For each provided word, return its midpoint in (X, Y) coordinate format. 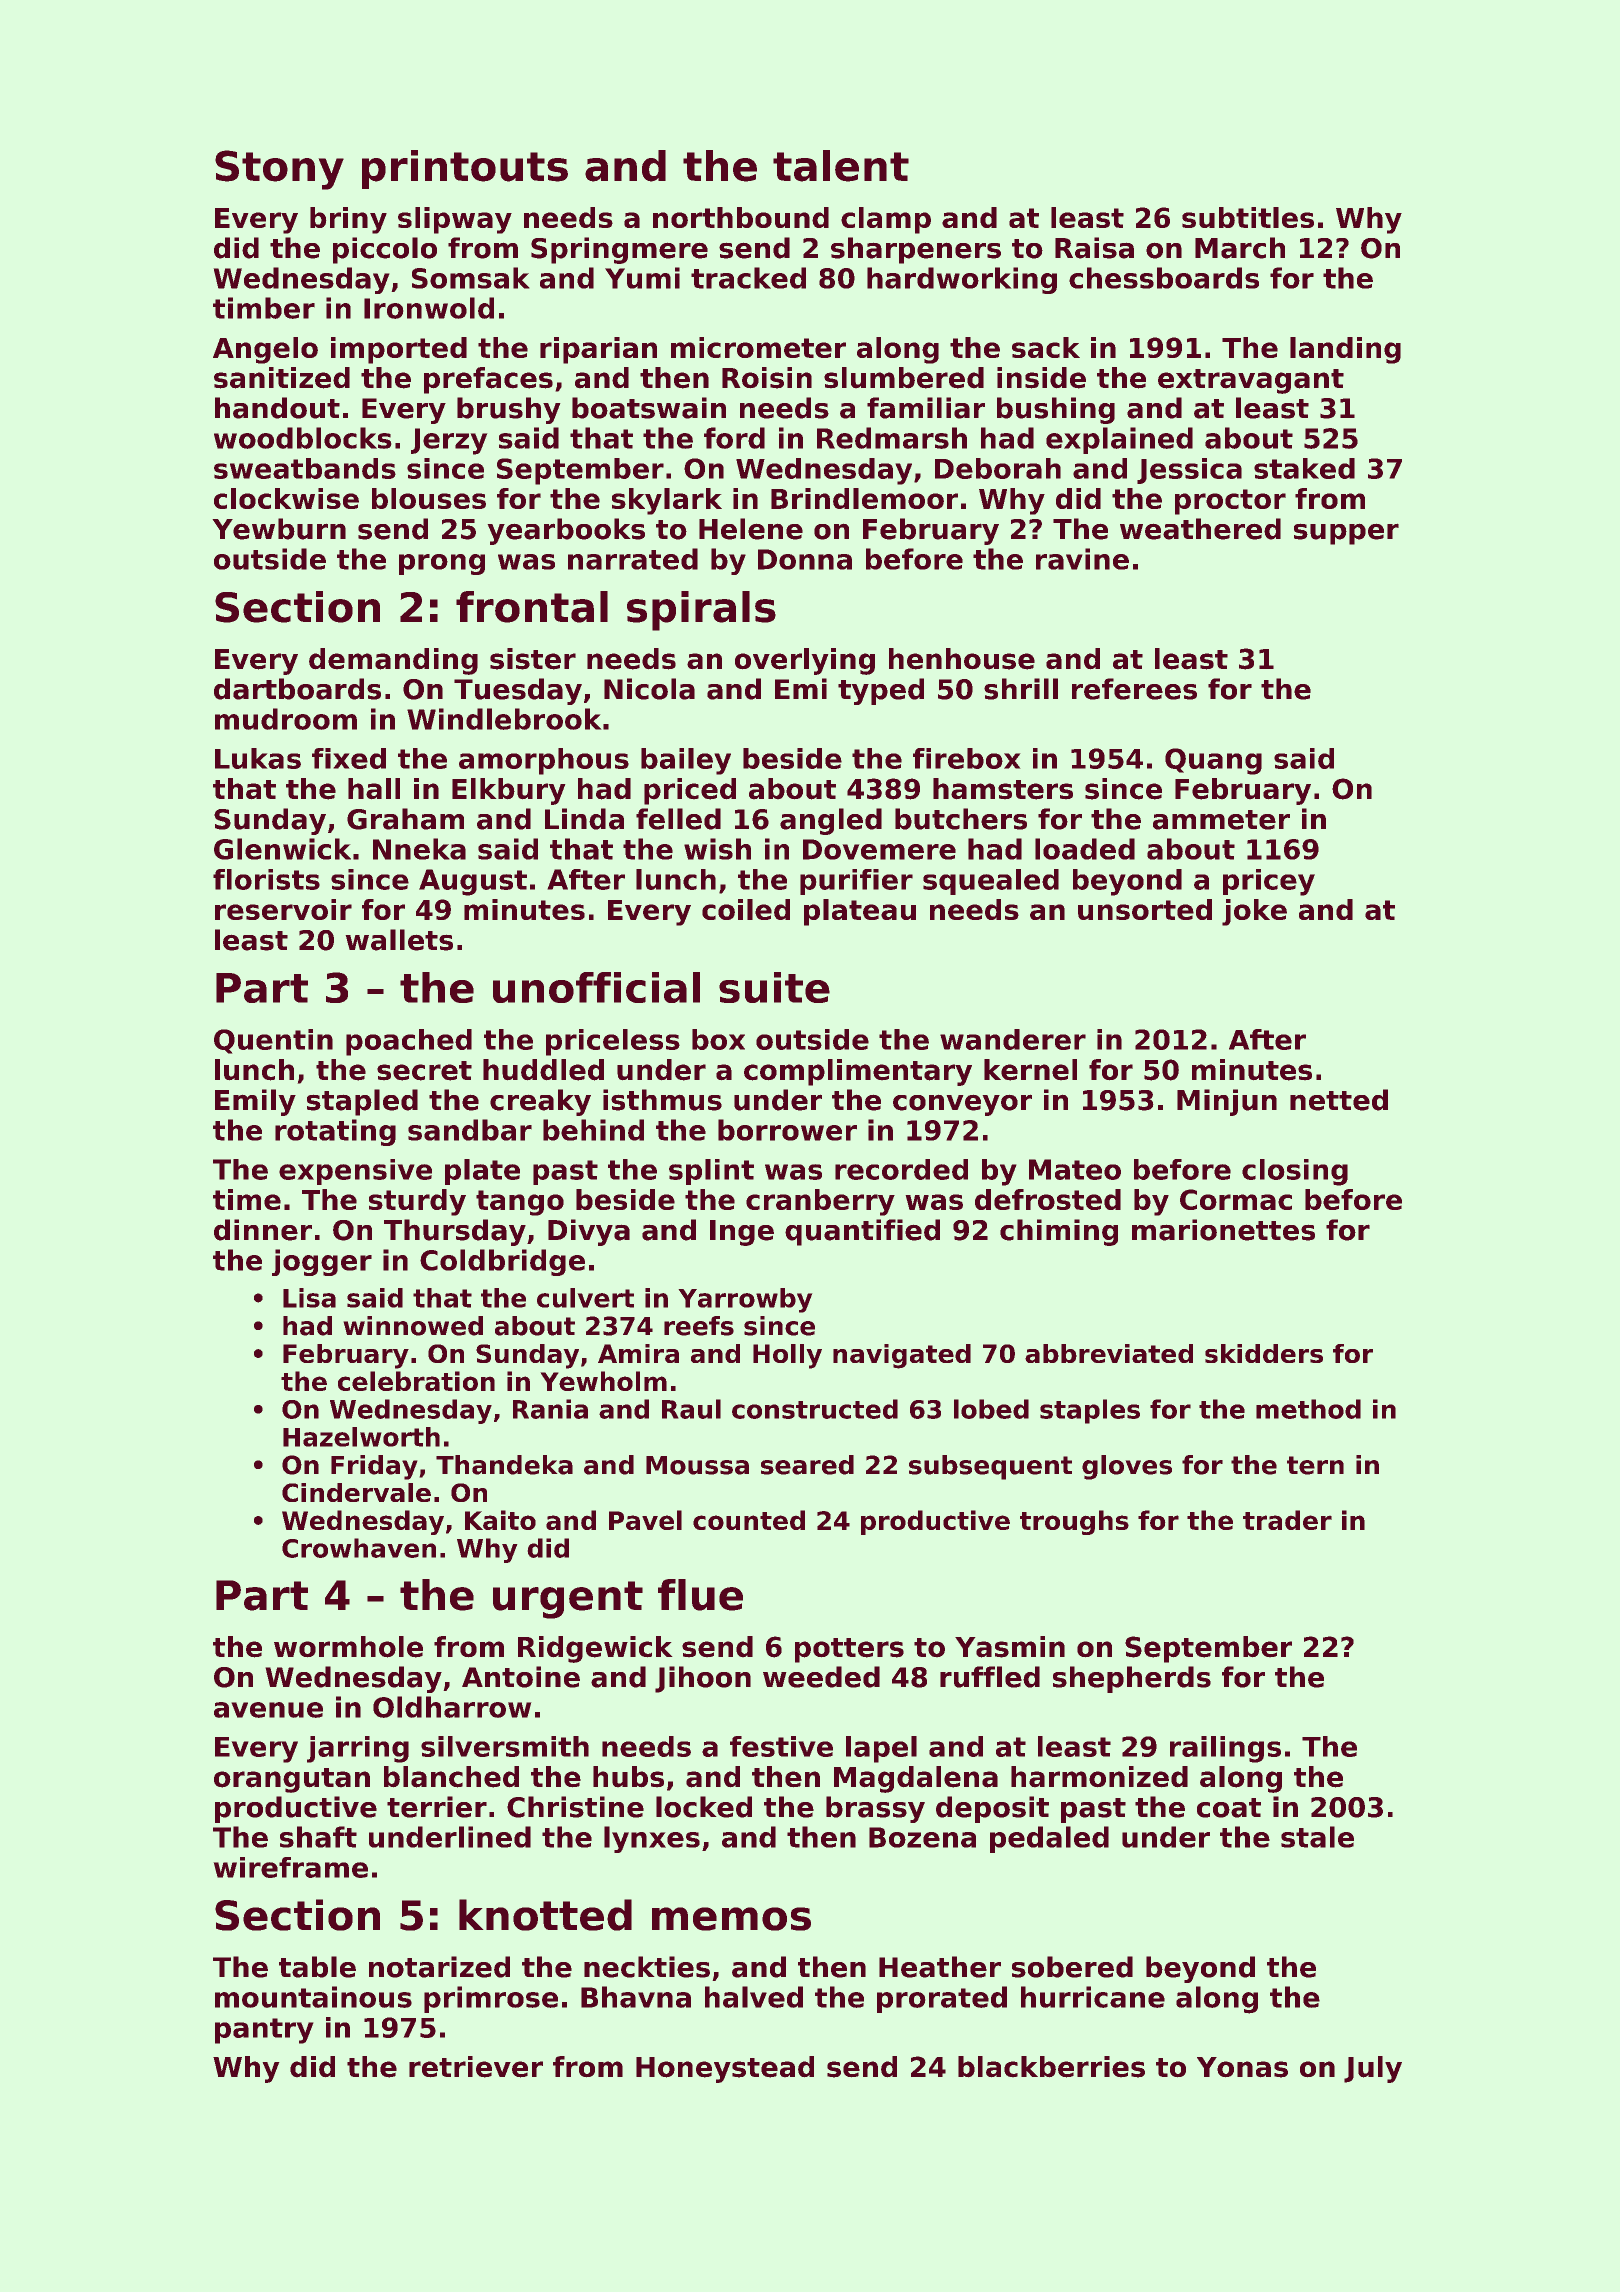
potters (849, 1650)
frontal (532, 607)
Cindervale (356, 1492)
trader (1287, 1520)
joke (1254, 912)
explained (1119, 440)
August (473, 882)
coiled (746, 909)
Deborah (998, 468)
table (317, 1967)
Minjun (1227, 1102)
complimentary (858, 1072)
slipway (455, 220)
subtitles (1248, 217)
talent (841, 166)
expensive (355, 1172)
